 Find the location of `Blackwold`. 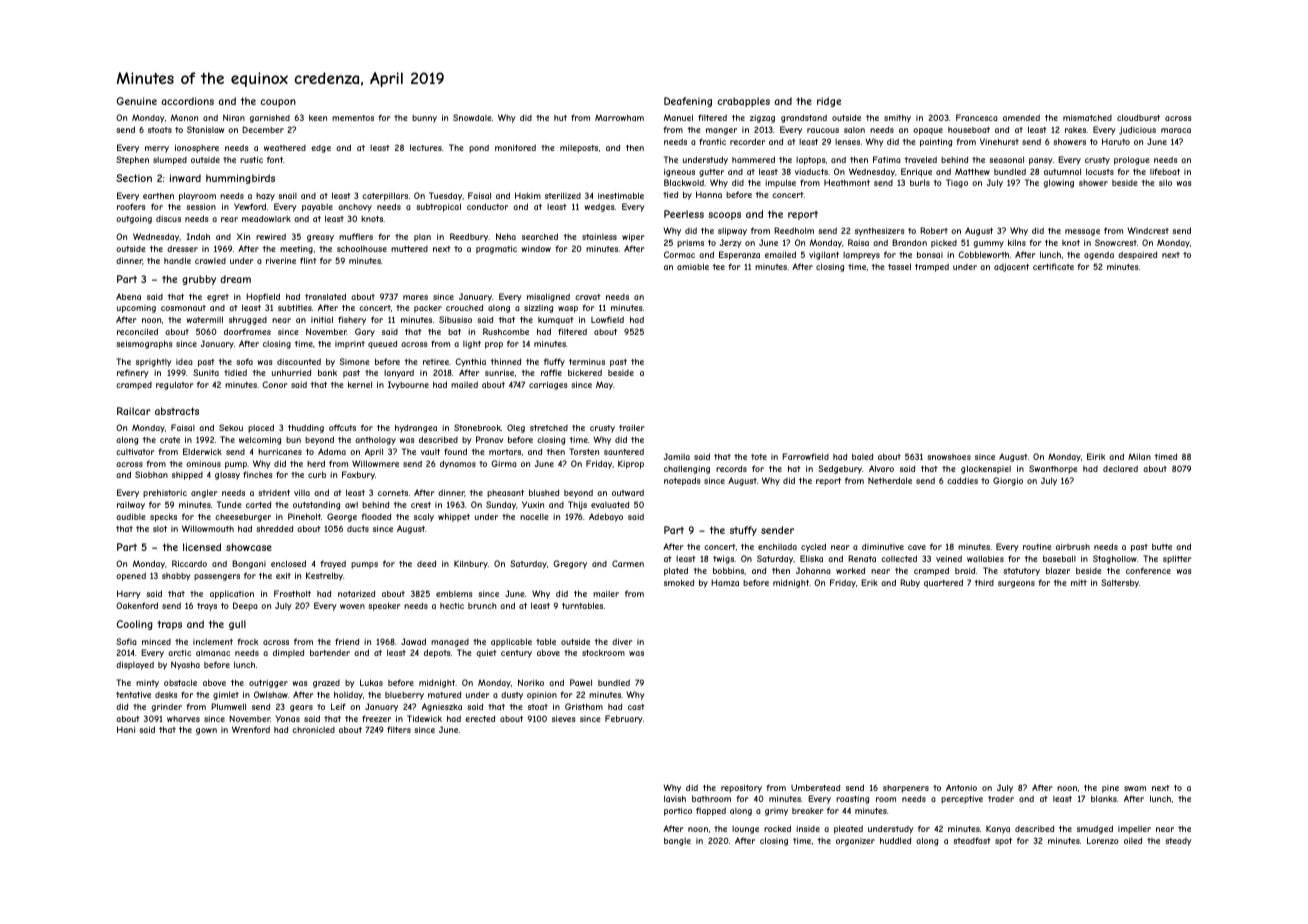

Blackwold is located at coordinates (684, 182).
